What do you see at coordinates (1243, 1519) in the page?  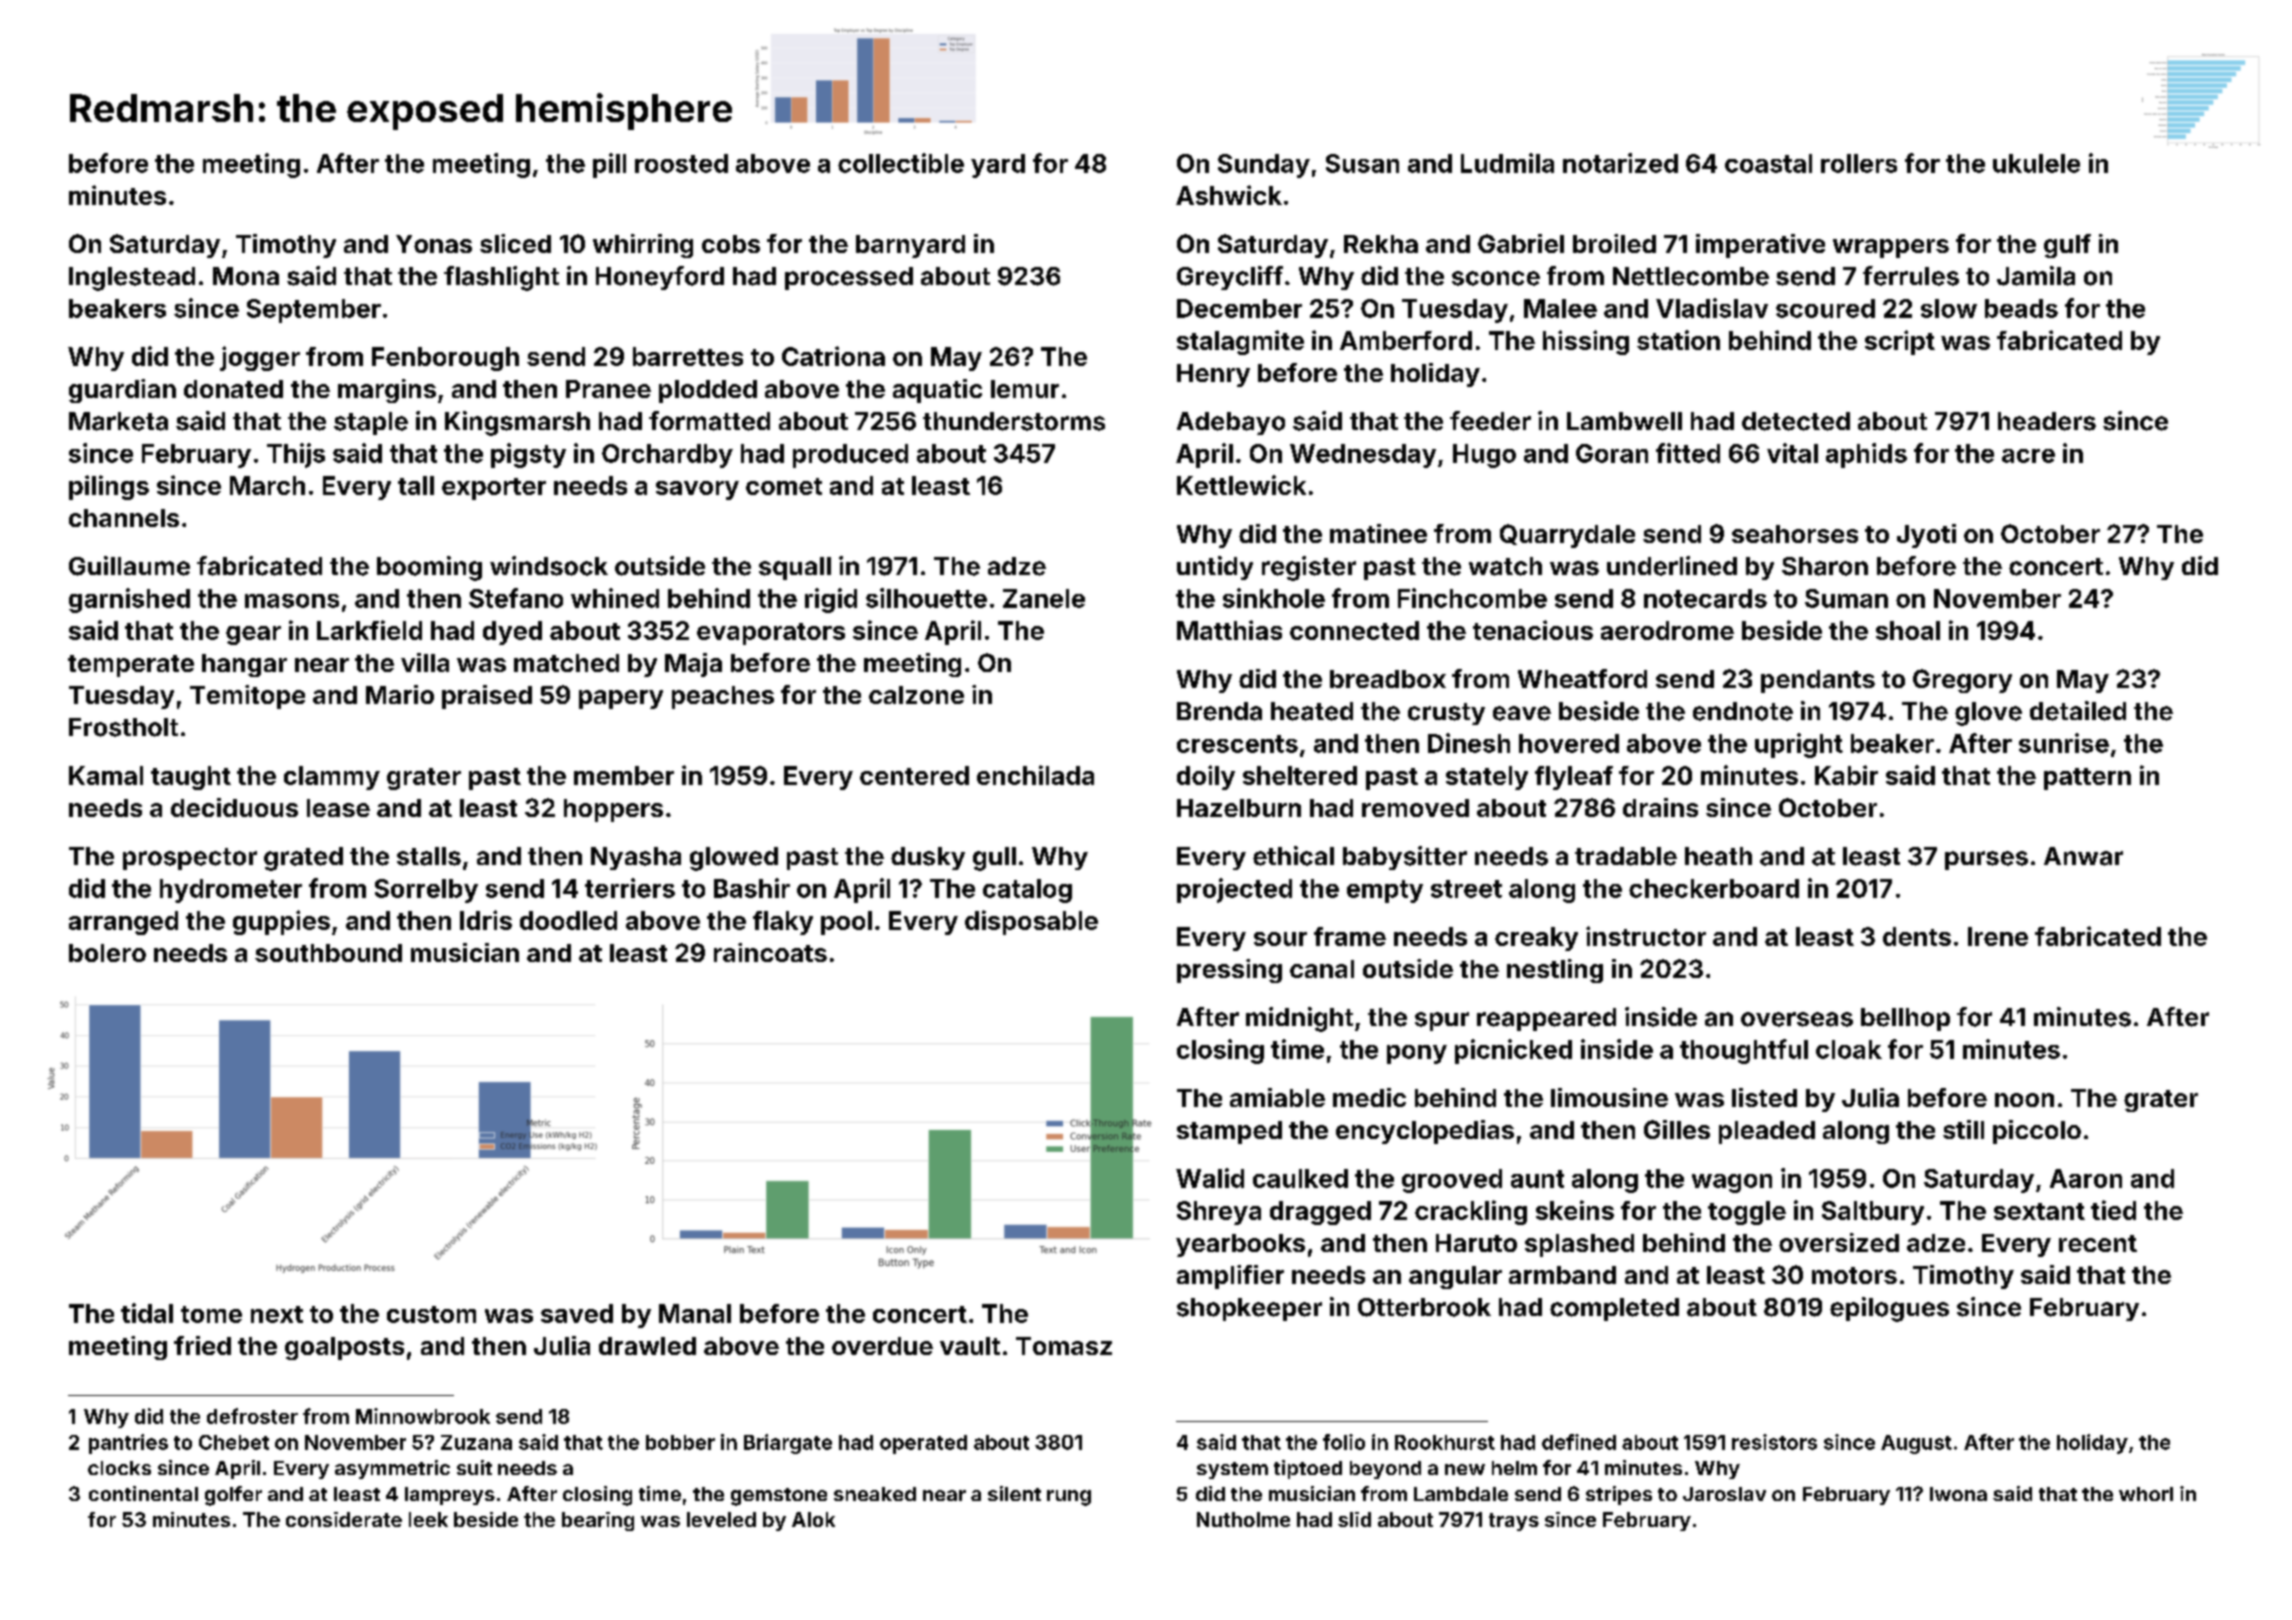 I see `Nutholme` at bounding box center [1243, 1519].
